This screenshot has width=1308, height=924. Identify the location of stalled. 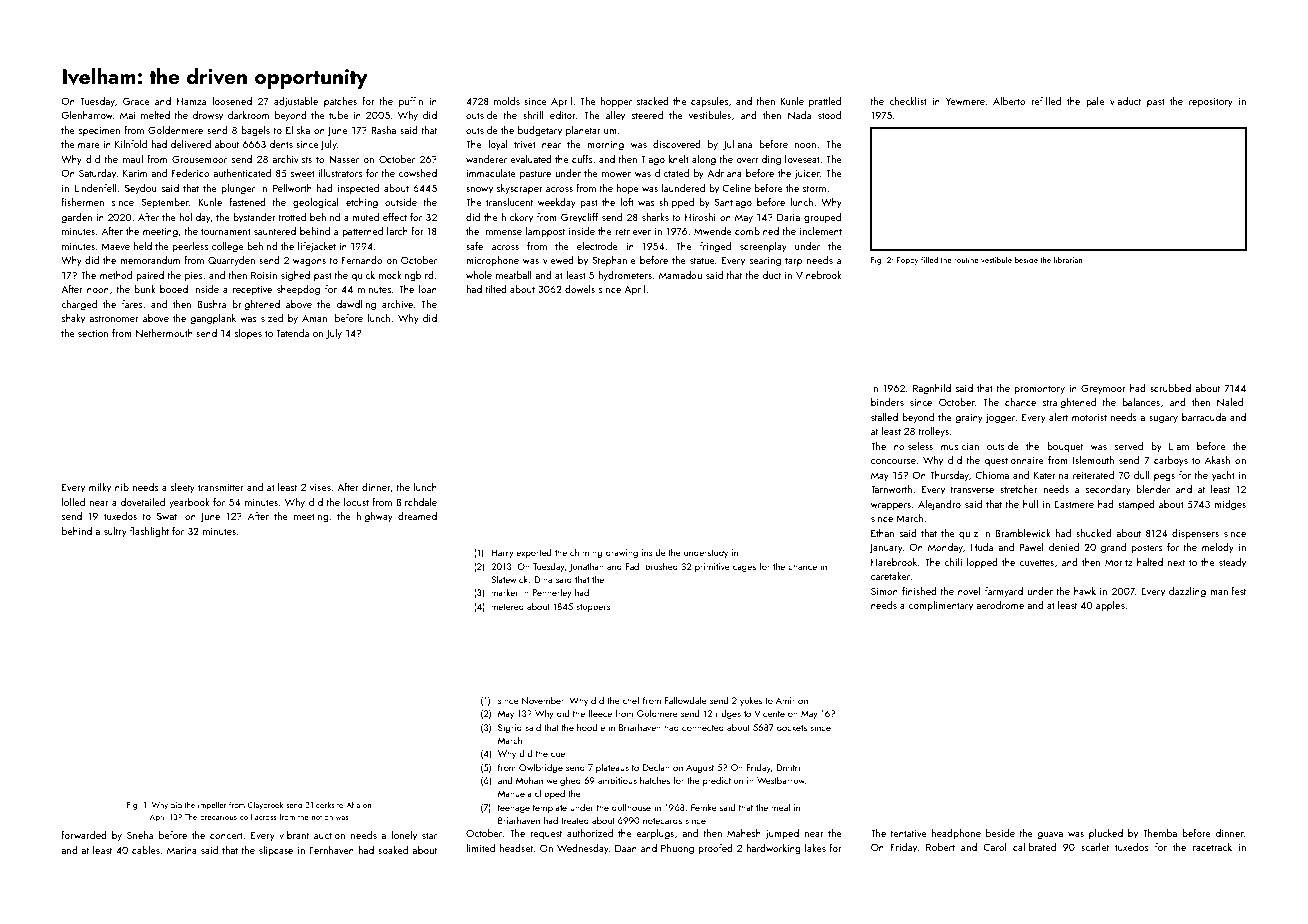
(884, 417).
